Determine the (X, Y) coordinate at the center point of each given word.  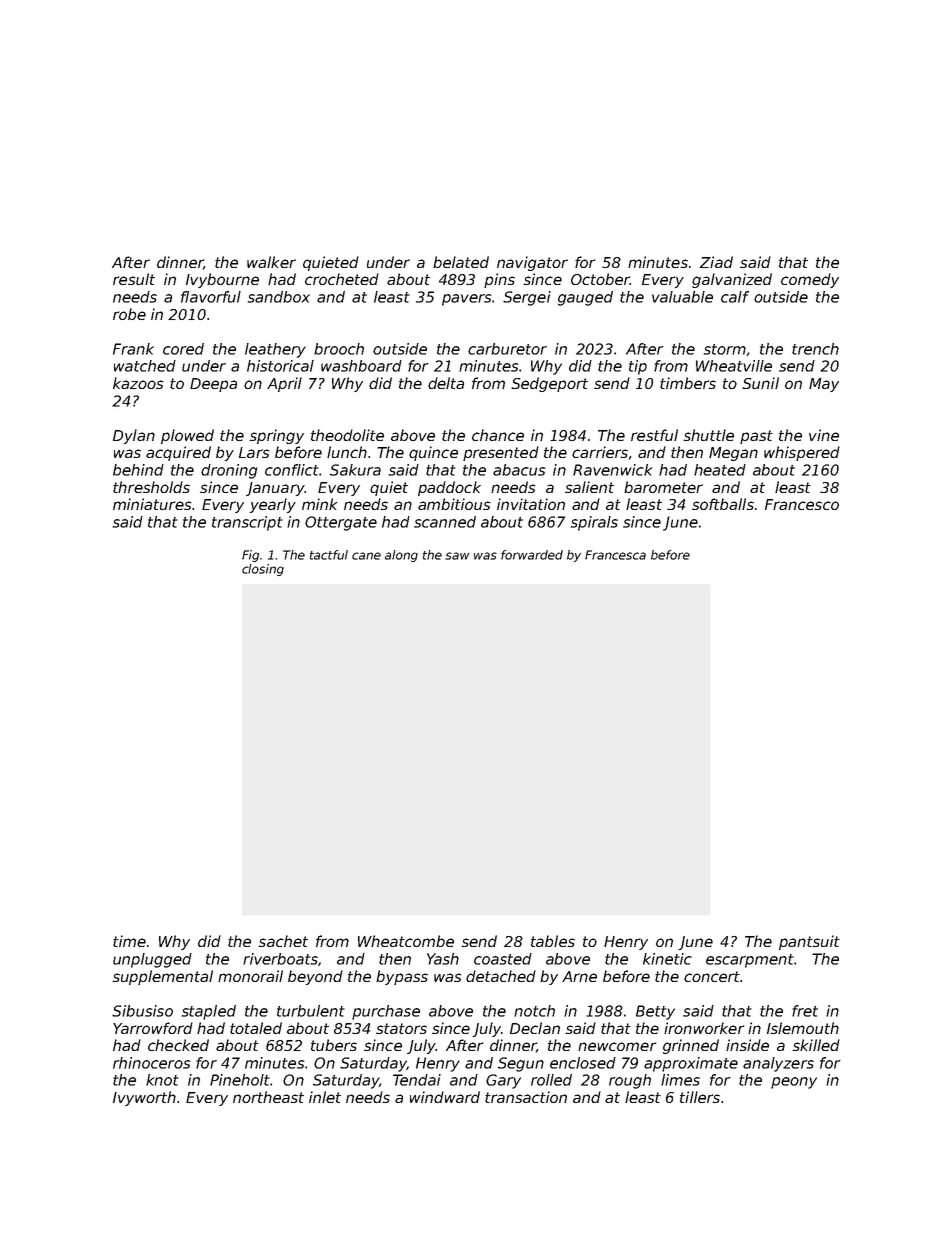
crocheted (342, 279)
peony (794, 1083)
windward (445, 1097)
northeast (268, 1097)
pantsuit (809, 942)
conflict (292, 470)
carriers (600, 452)
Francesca (615, 555)
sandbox (279, 297)
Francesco (802, 504)
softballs (723, 504)
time (129, 941)
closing (263, 570)
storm (725, 349)
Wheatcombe (406, 941)
